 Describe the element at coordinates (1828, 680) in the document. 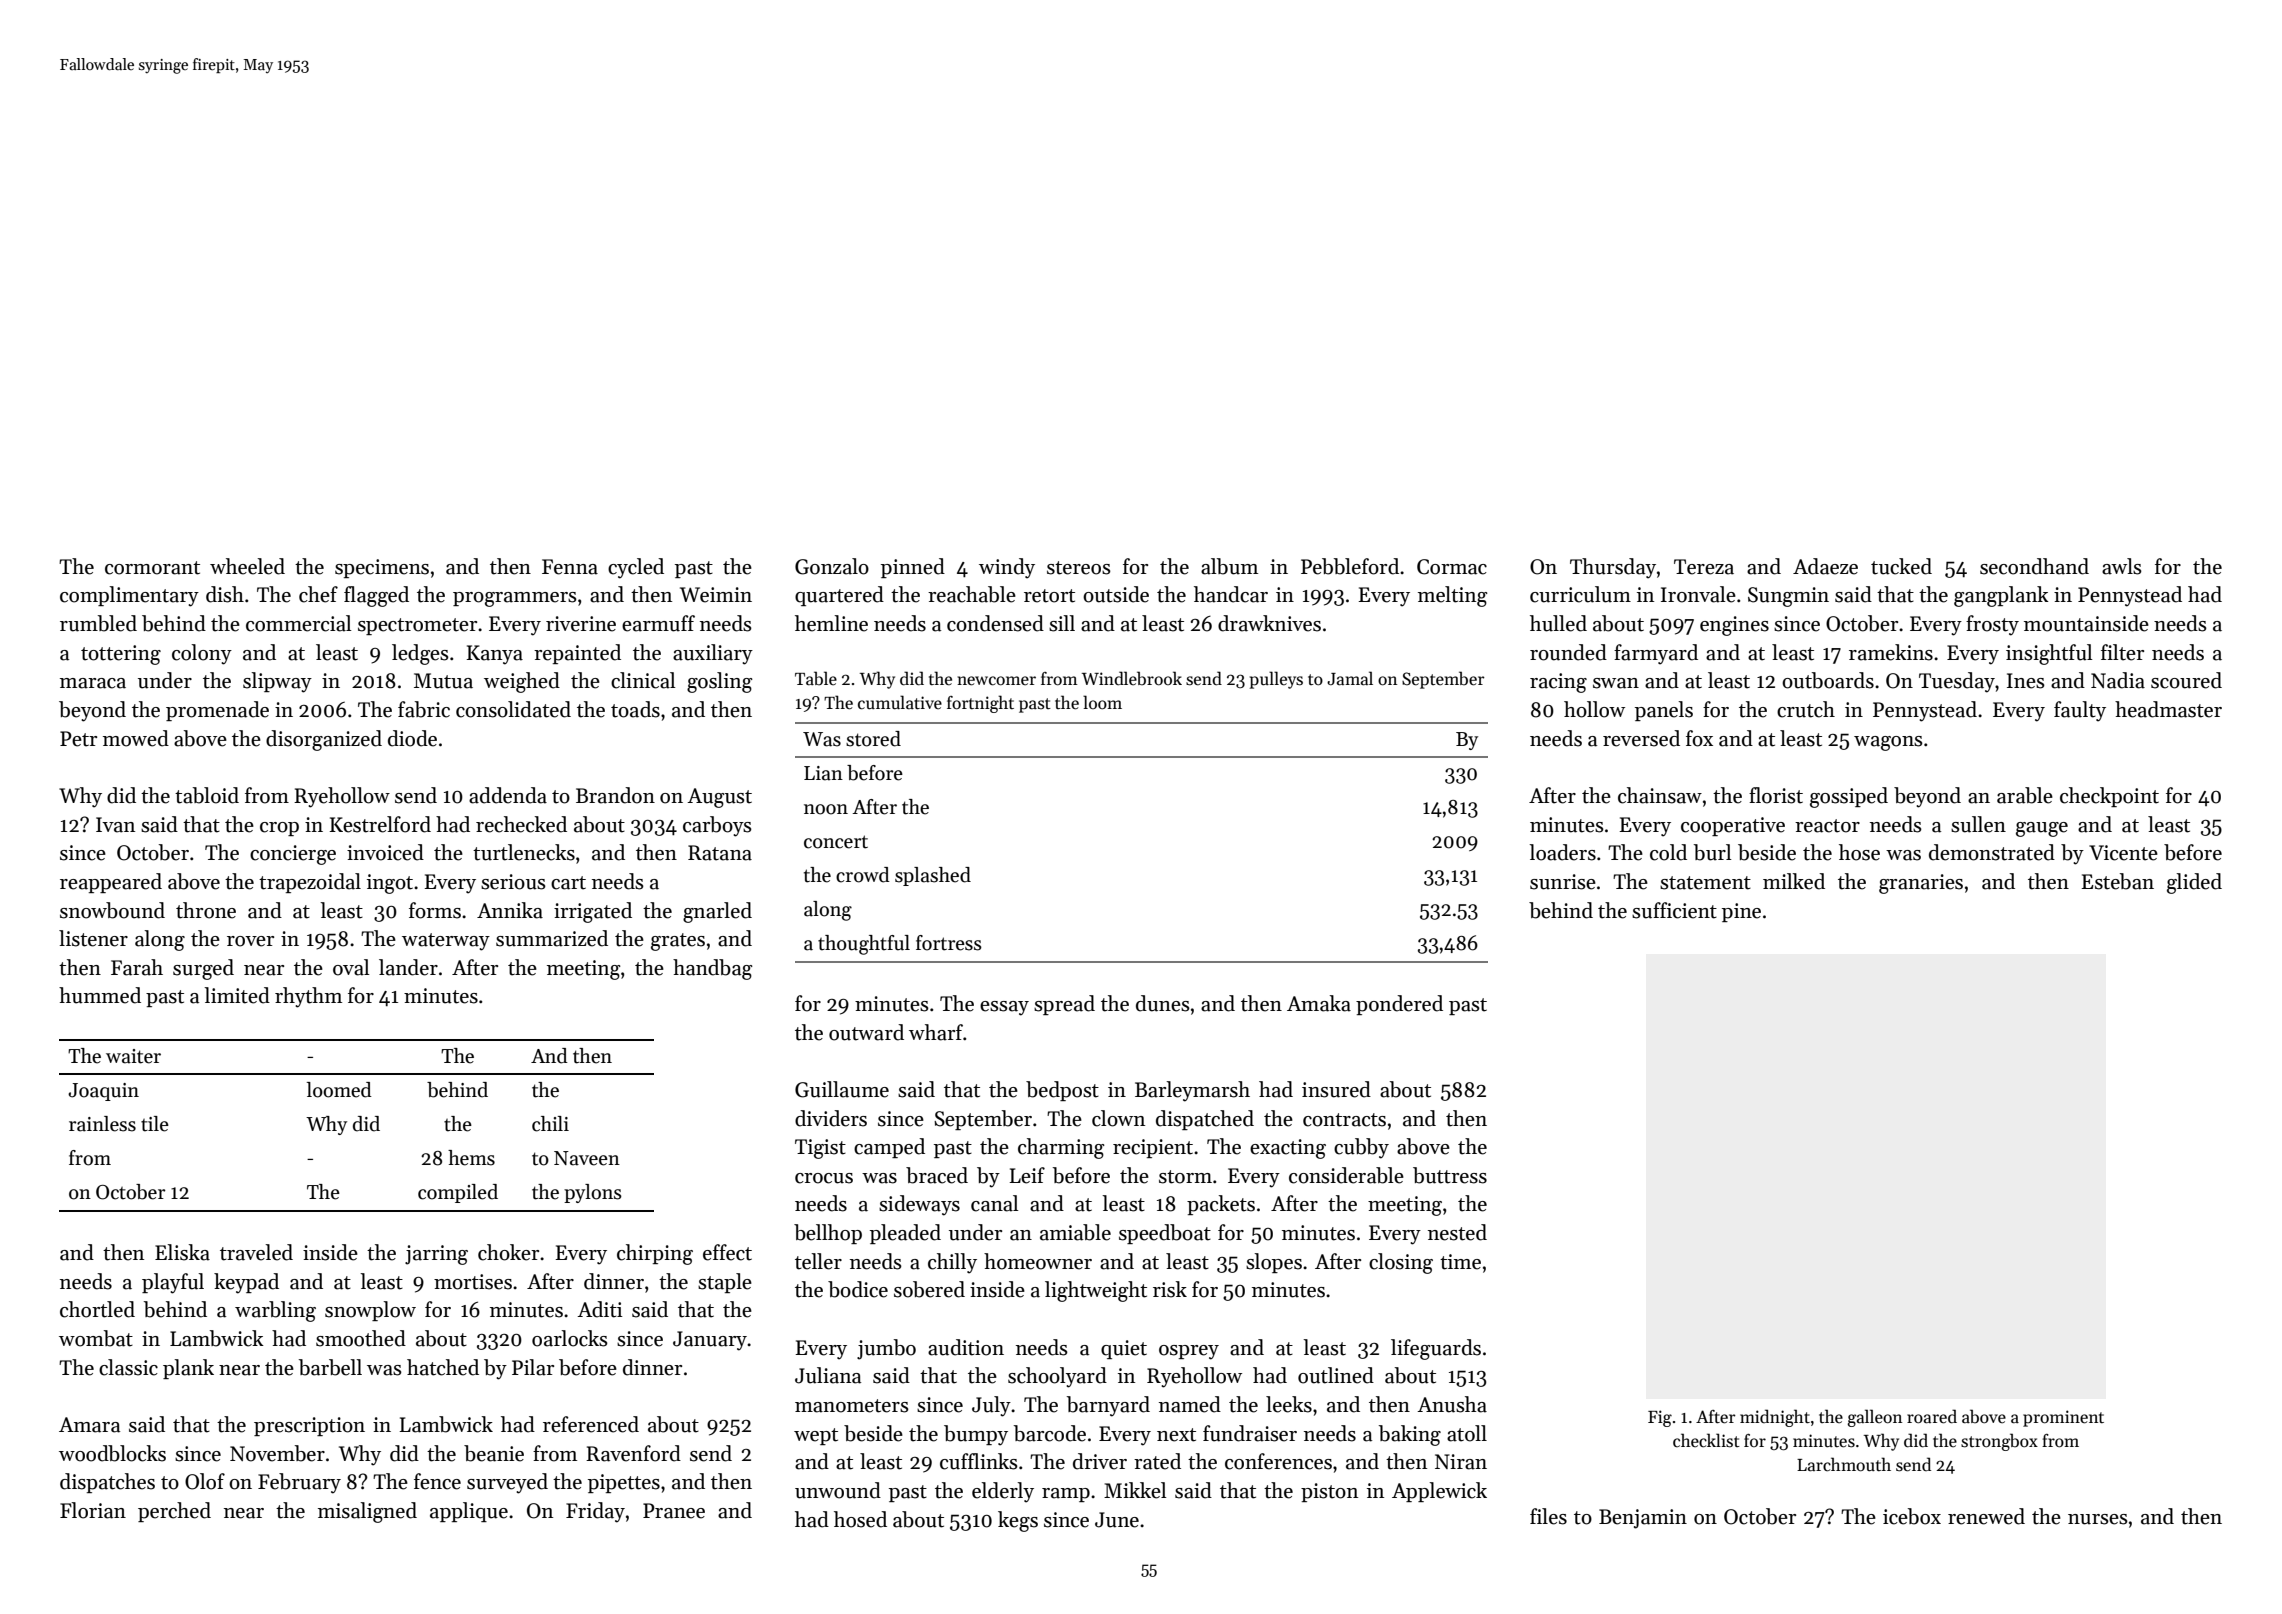

I see `outboards` at that location.
